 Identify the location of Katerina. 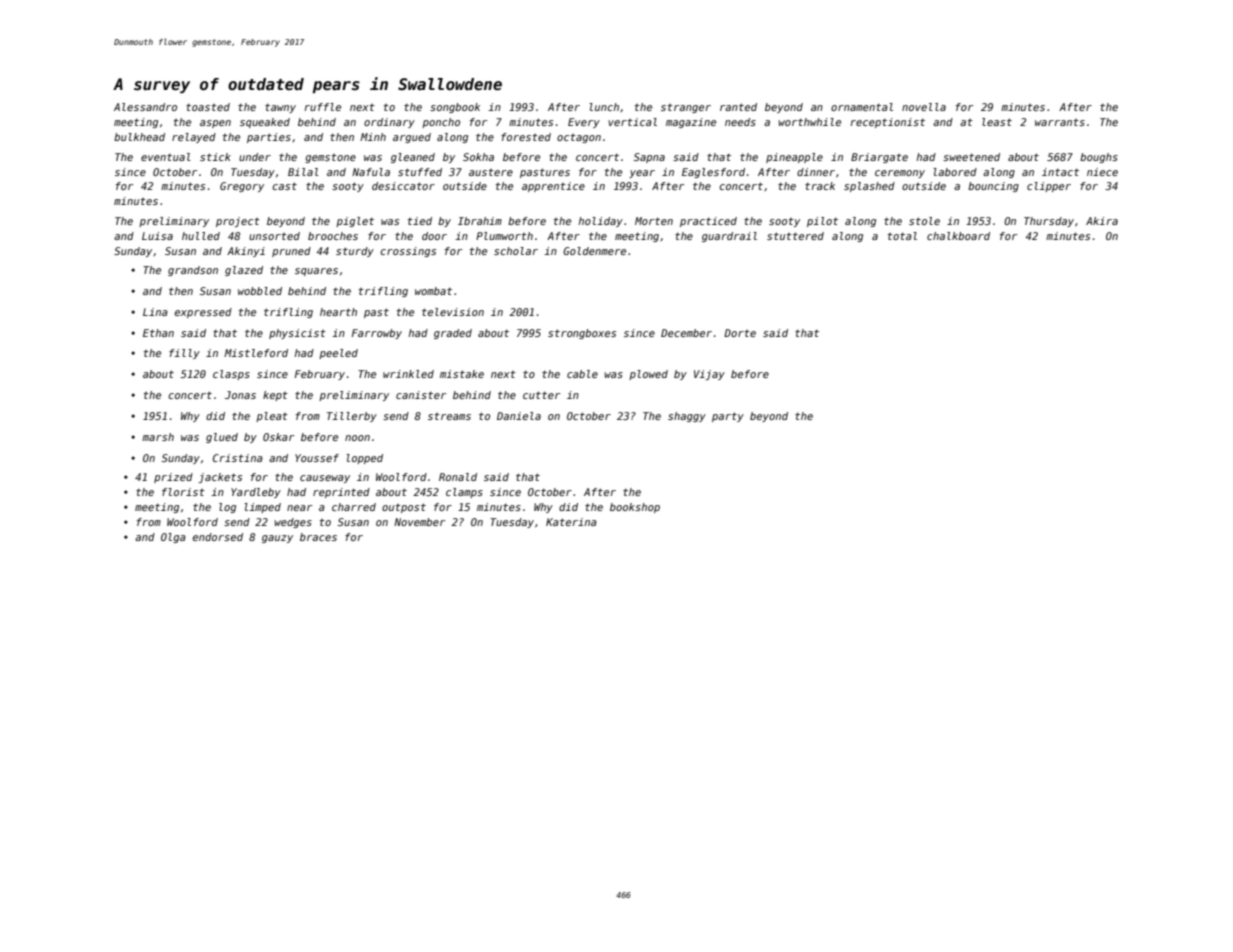
(571, 522).
